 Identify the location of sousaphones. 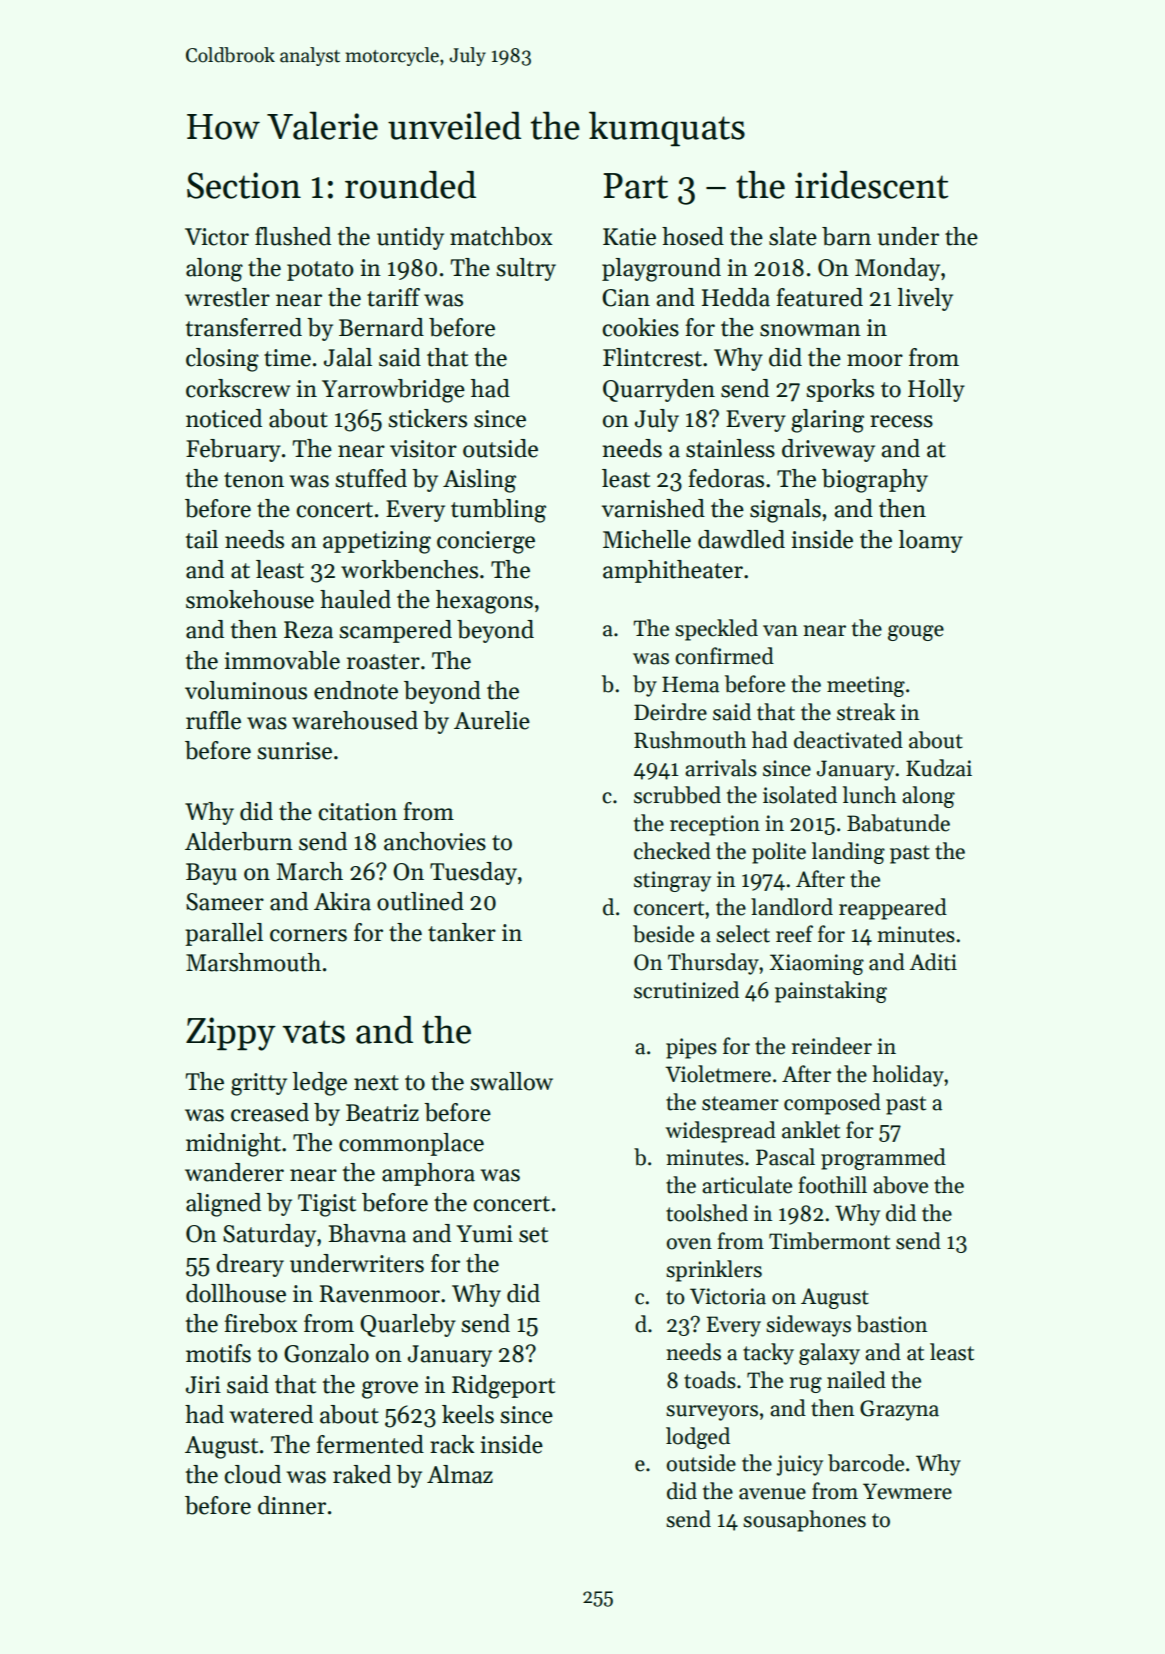
(804, 1521).
